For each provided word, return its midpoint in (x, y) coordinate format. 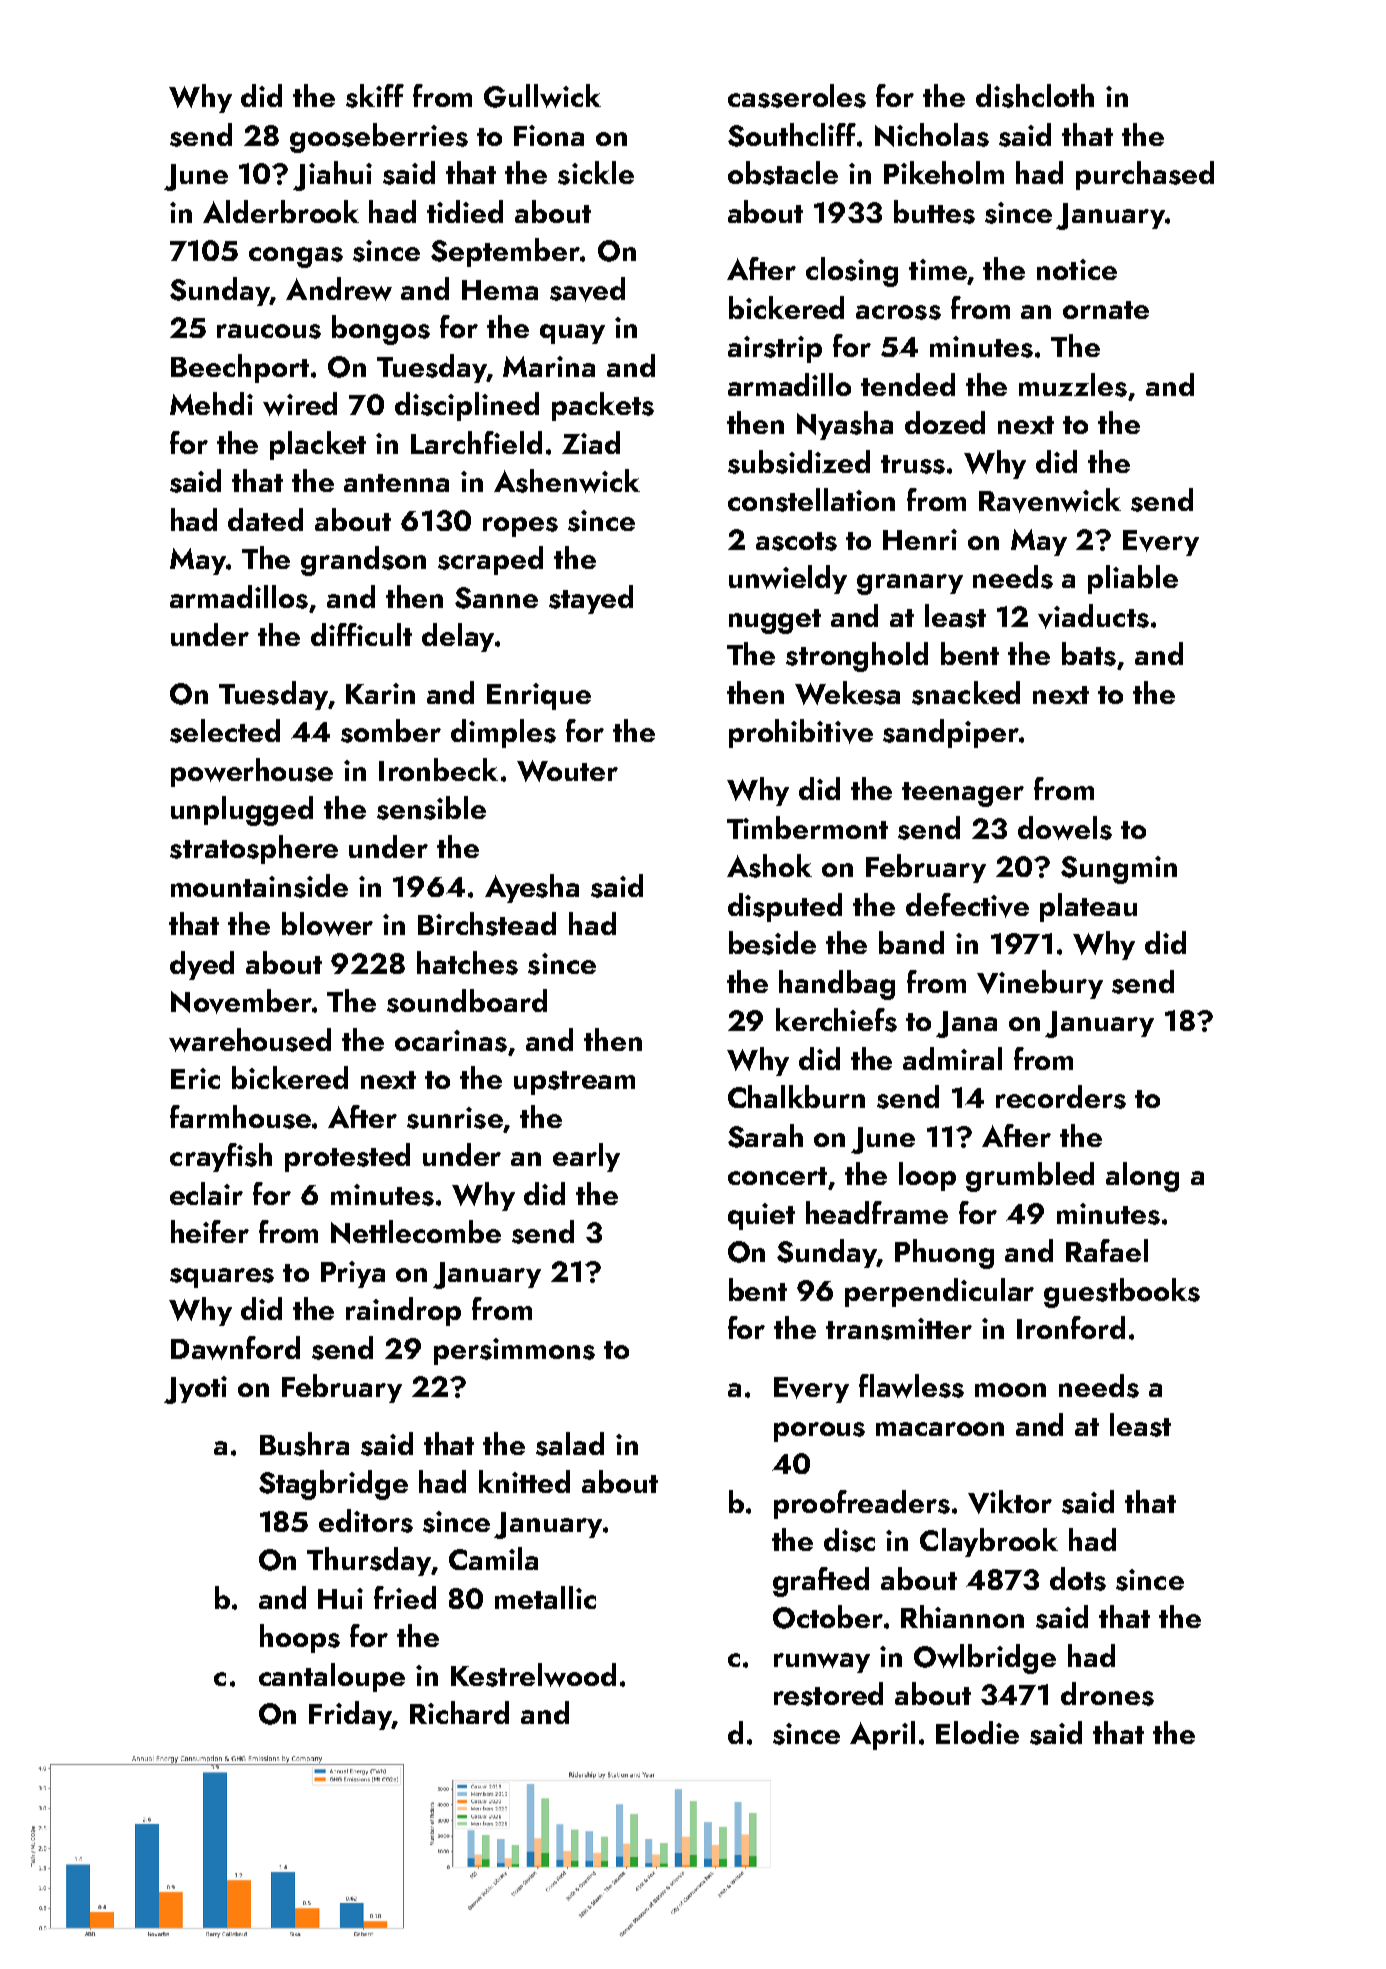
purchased (1145, 175)
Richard (459, 1712)
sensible (431, 808)
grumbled (1030, 1177)
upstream (574, 1083)
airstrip (775, 349)
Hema (500, 290)
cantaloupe (332, 1677)
